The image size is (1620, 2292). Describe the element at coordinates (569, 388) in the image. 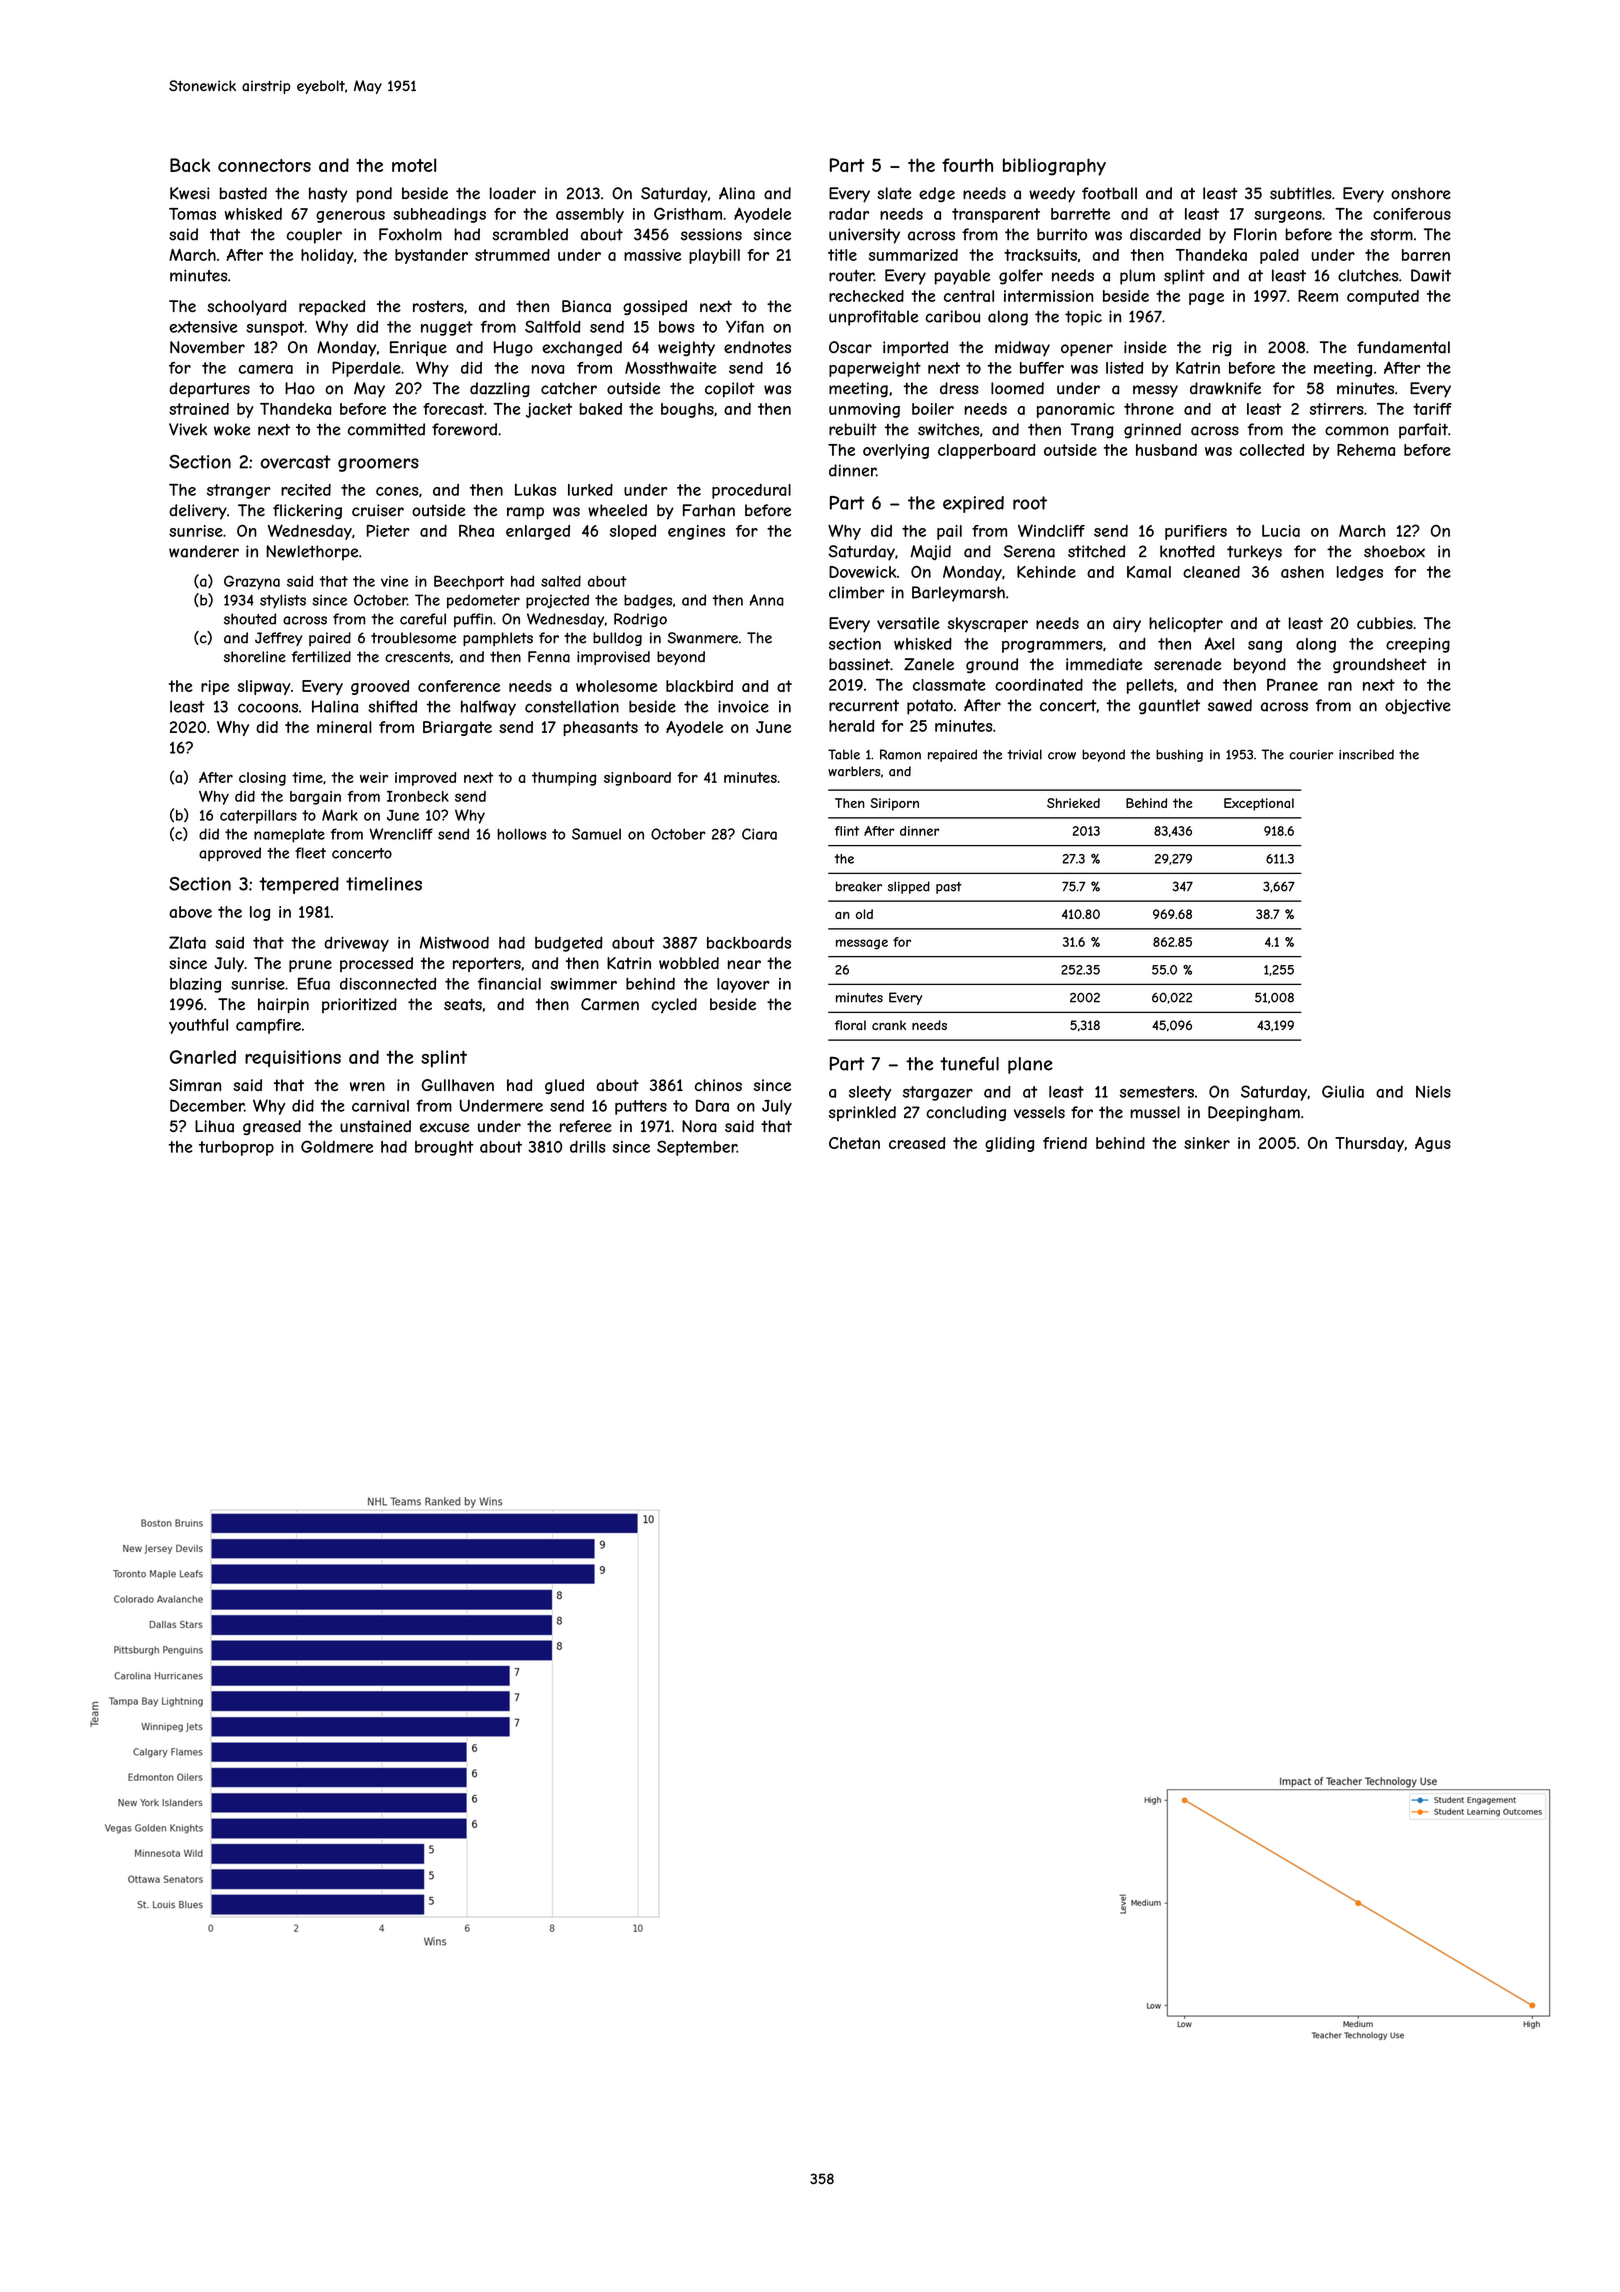

I see `catcher` at that location.
